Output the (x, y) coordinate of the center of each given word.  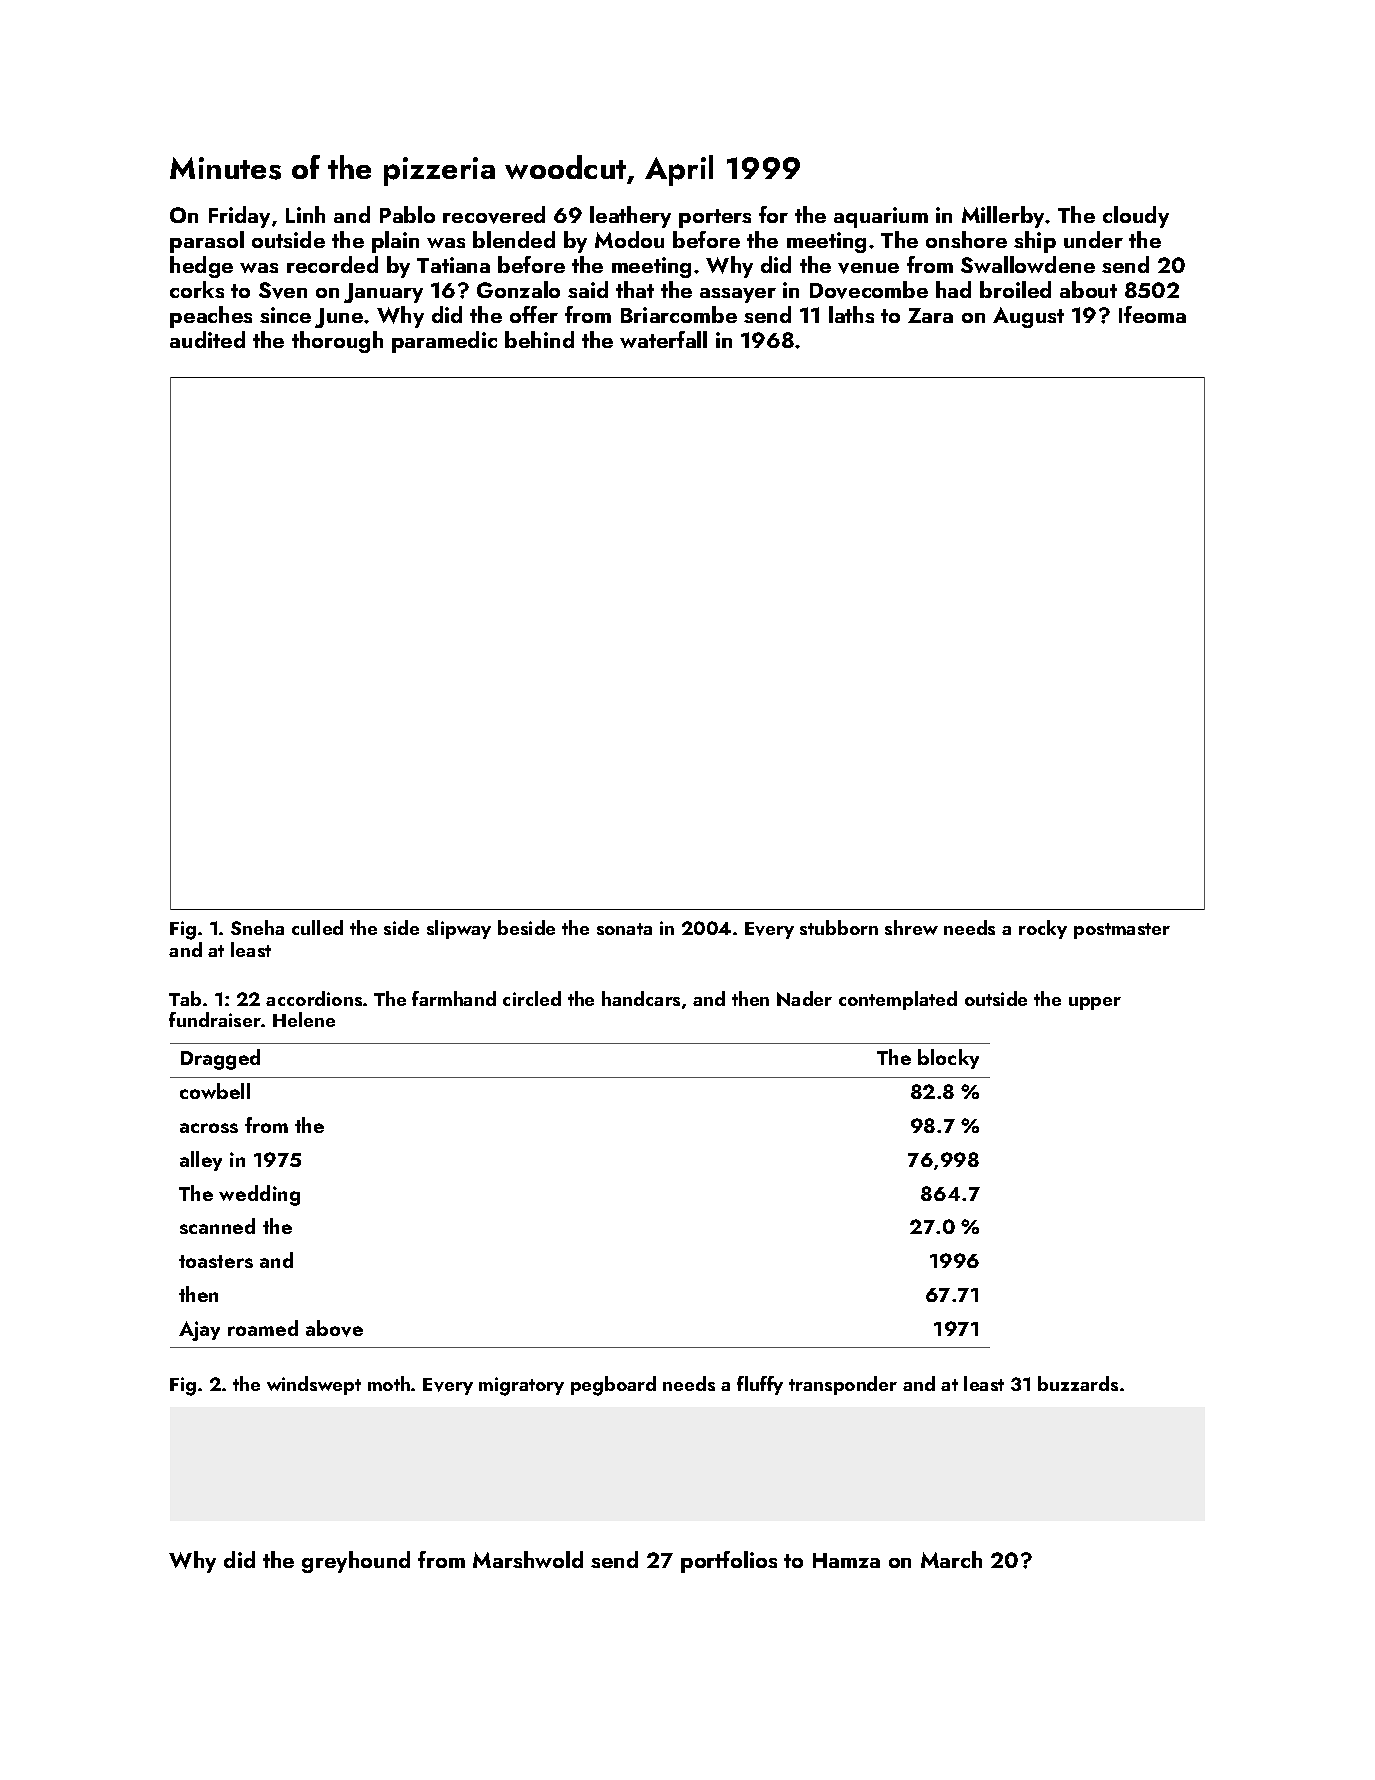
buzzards (1078, 1383)
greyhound (356, 1562)
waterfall (663, 339)
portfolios (729, 1562)
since (285, 315)
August (1028, 317)
